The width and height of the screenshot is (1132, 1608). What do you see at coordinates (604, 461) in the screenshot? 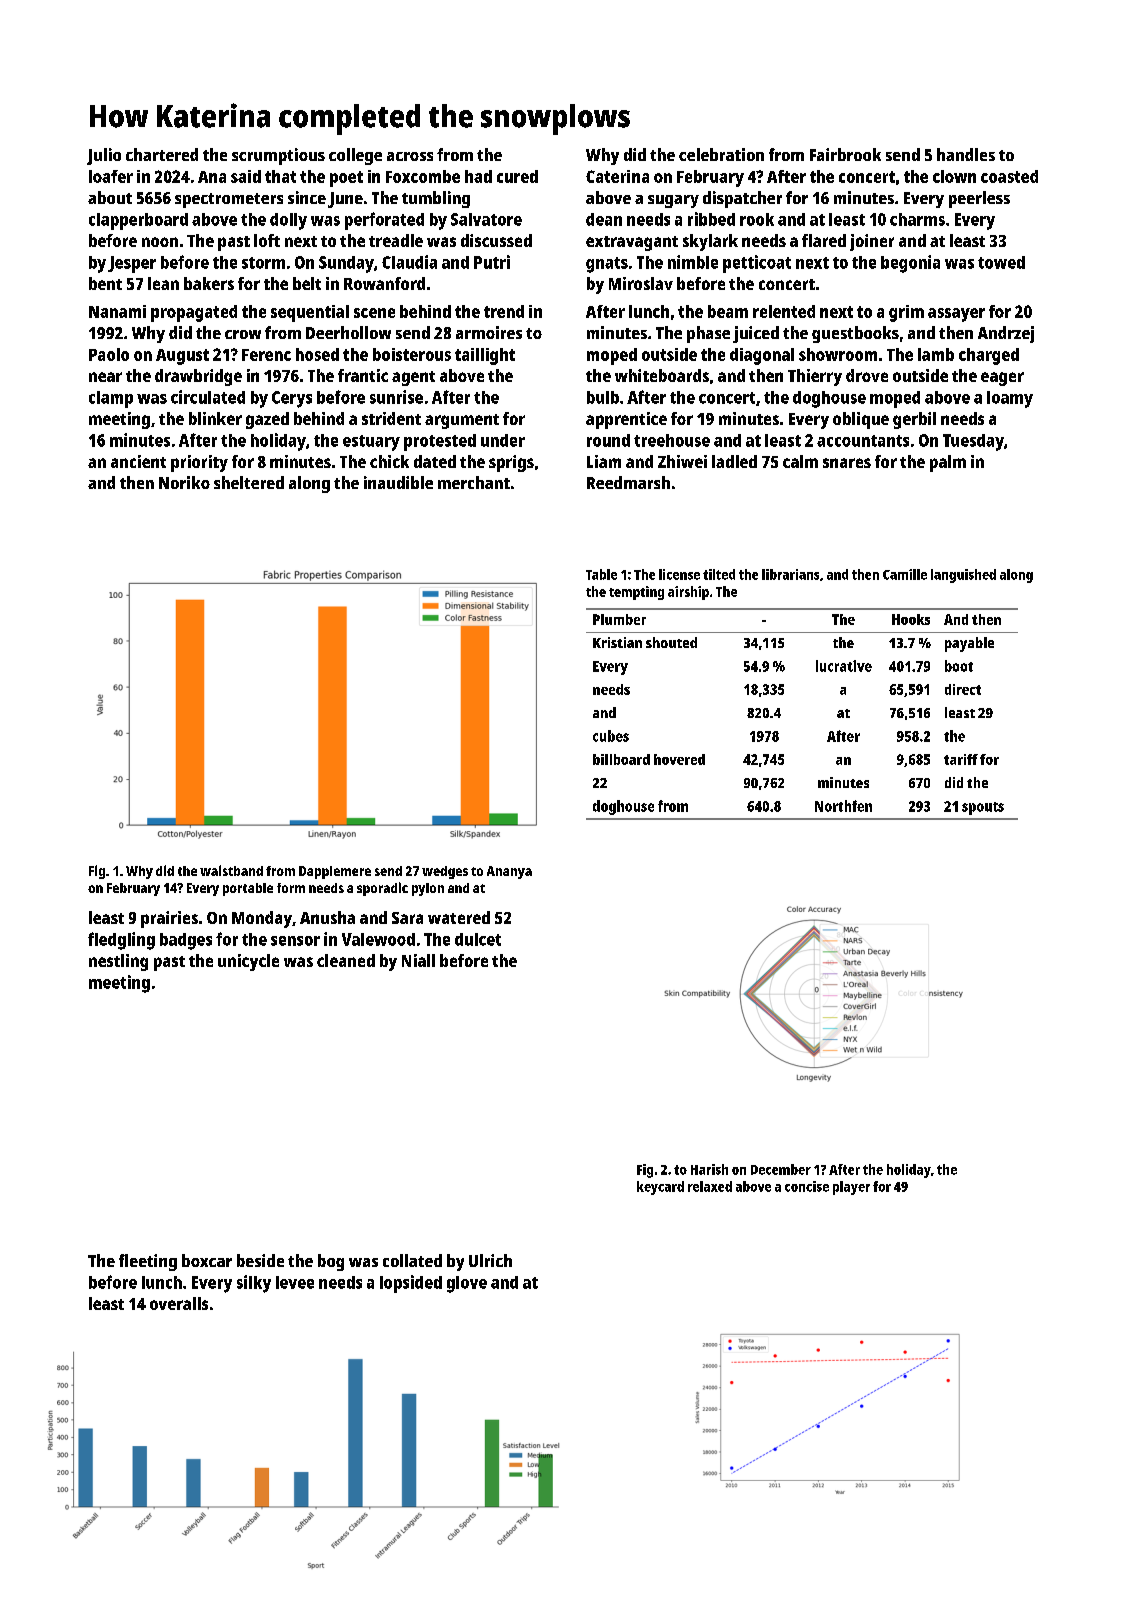
I see `Liam` at bounding box center [604, 461].
